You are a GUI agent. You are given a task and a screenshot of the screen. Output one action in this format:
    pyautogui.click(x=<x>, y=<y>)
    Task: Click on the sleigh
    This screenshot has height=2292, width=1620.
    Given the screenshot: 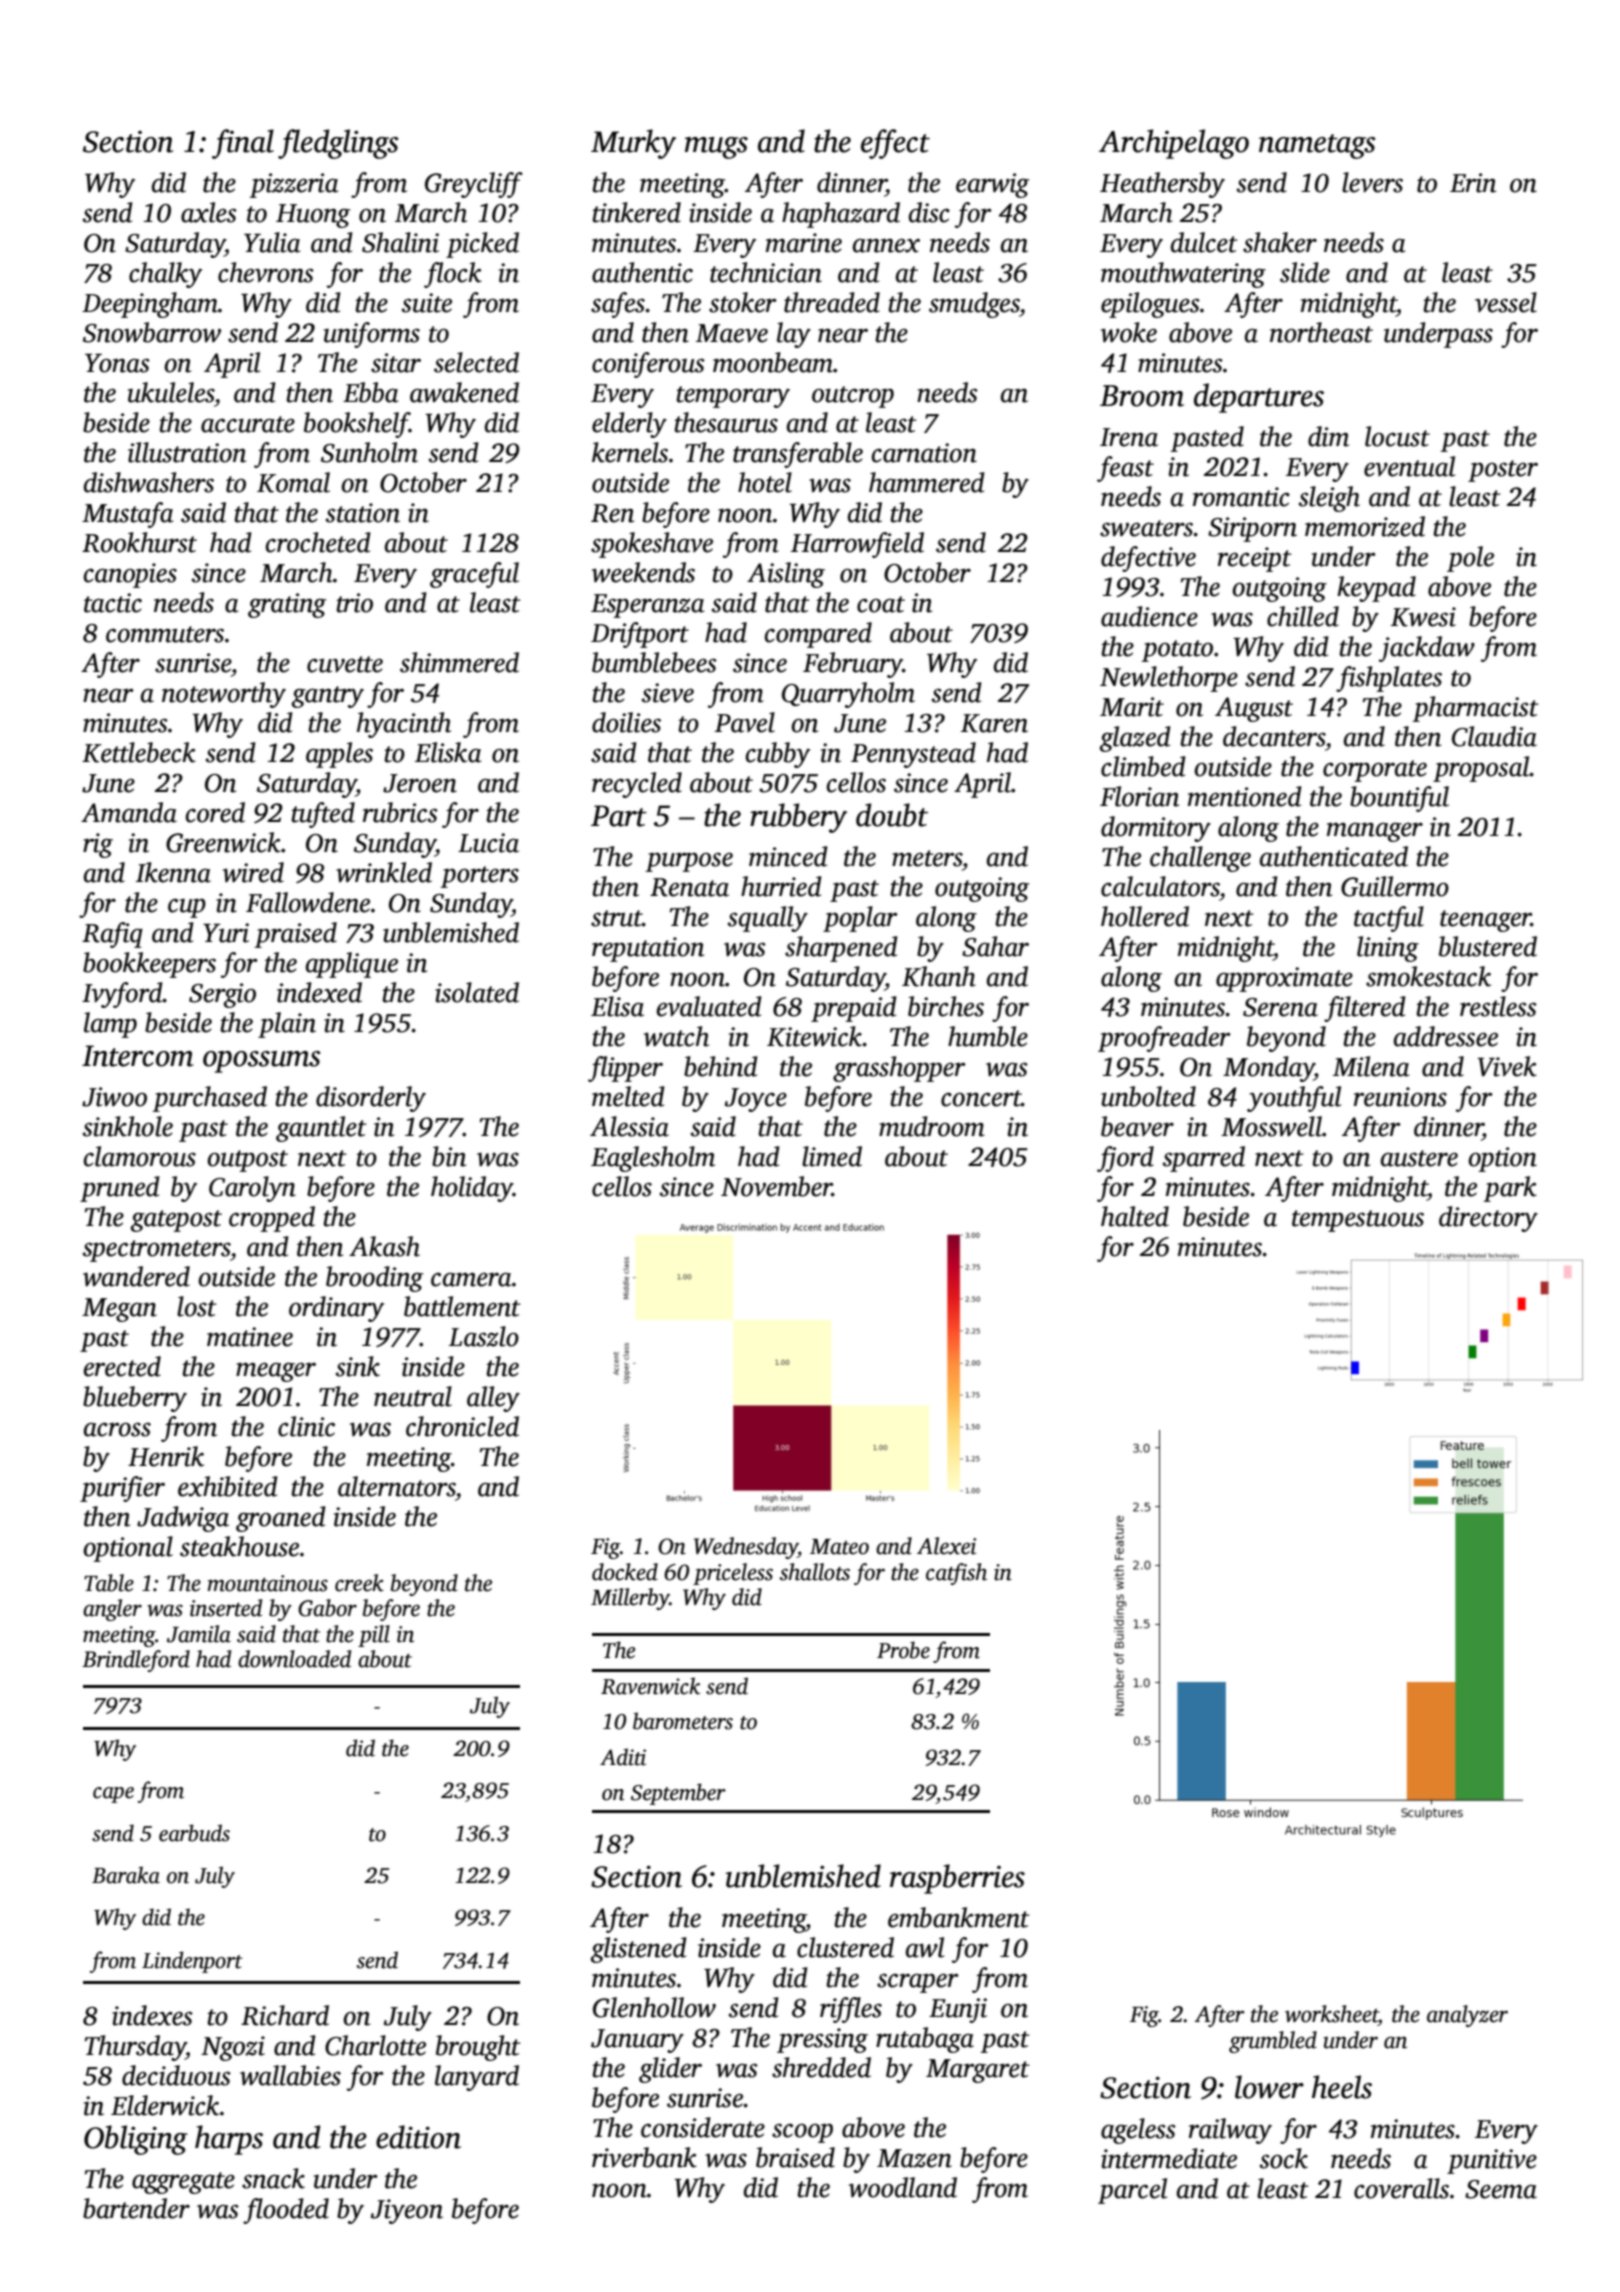 What is the action you would take?
    pyautogui.click(x=1329, y=499)
